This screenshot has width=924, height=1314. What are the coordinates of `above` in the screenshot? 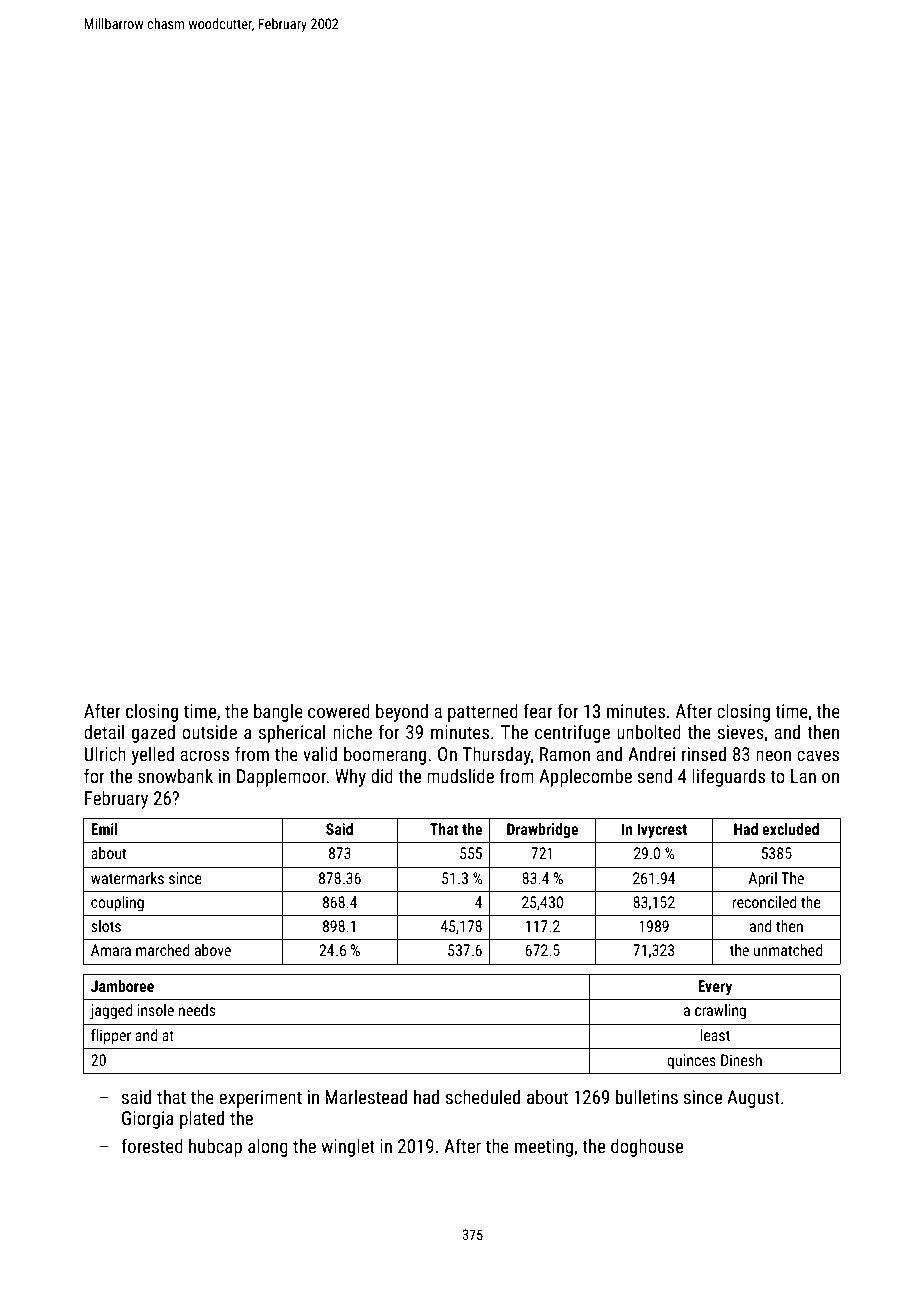 It's located at (213, 950).
